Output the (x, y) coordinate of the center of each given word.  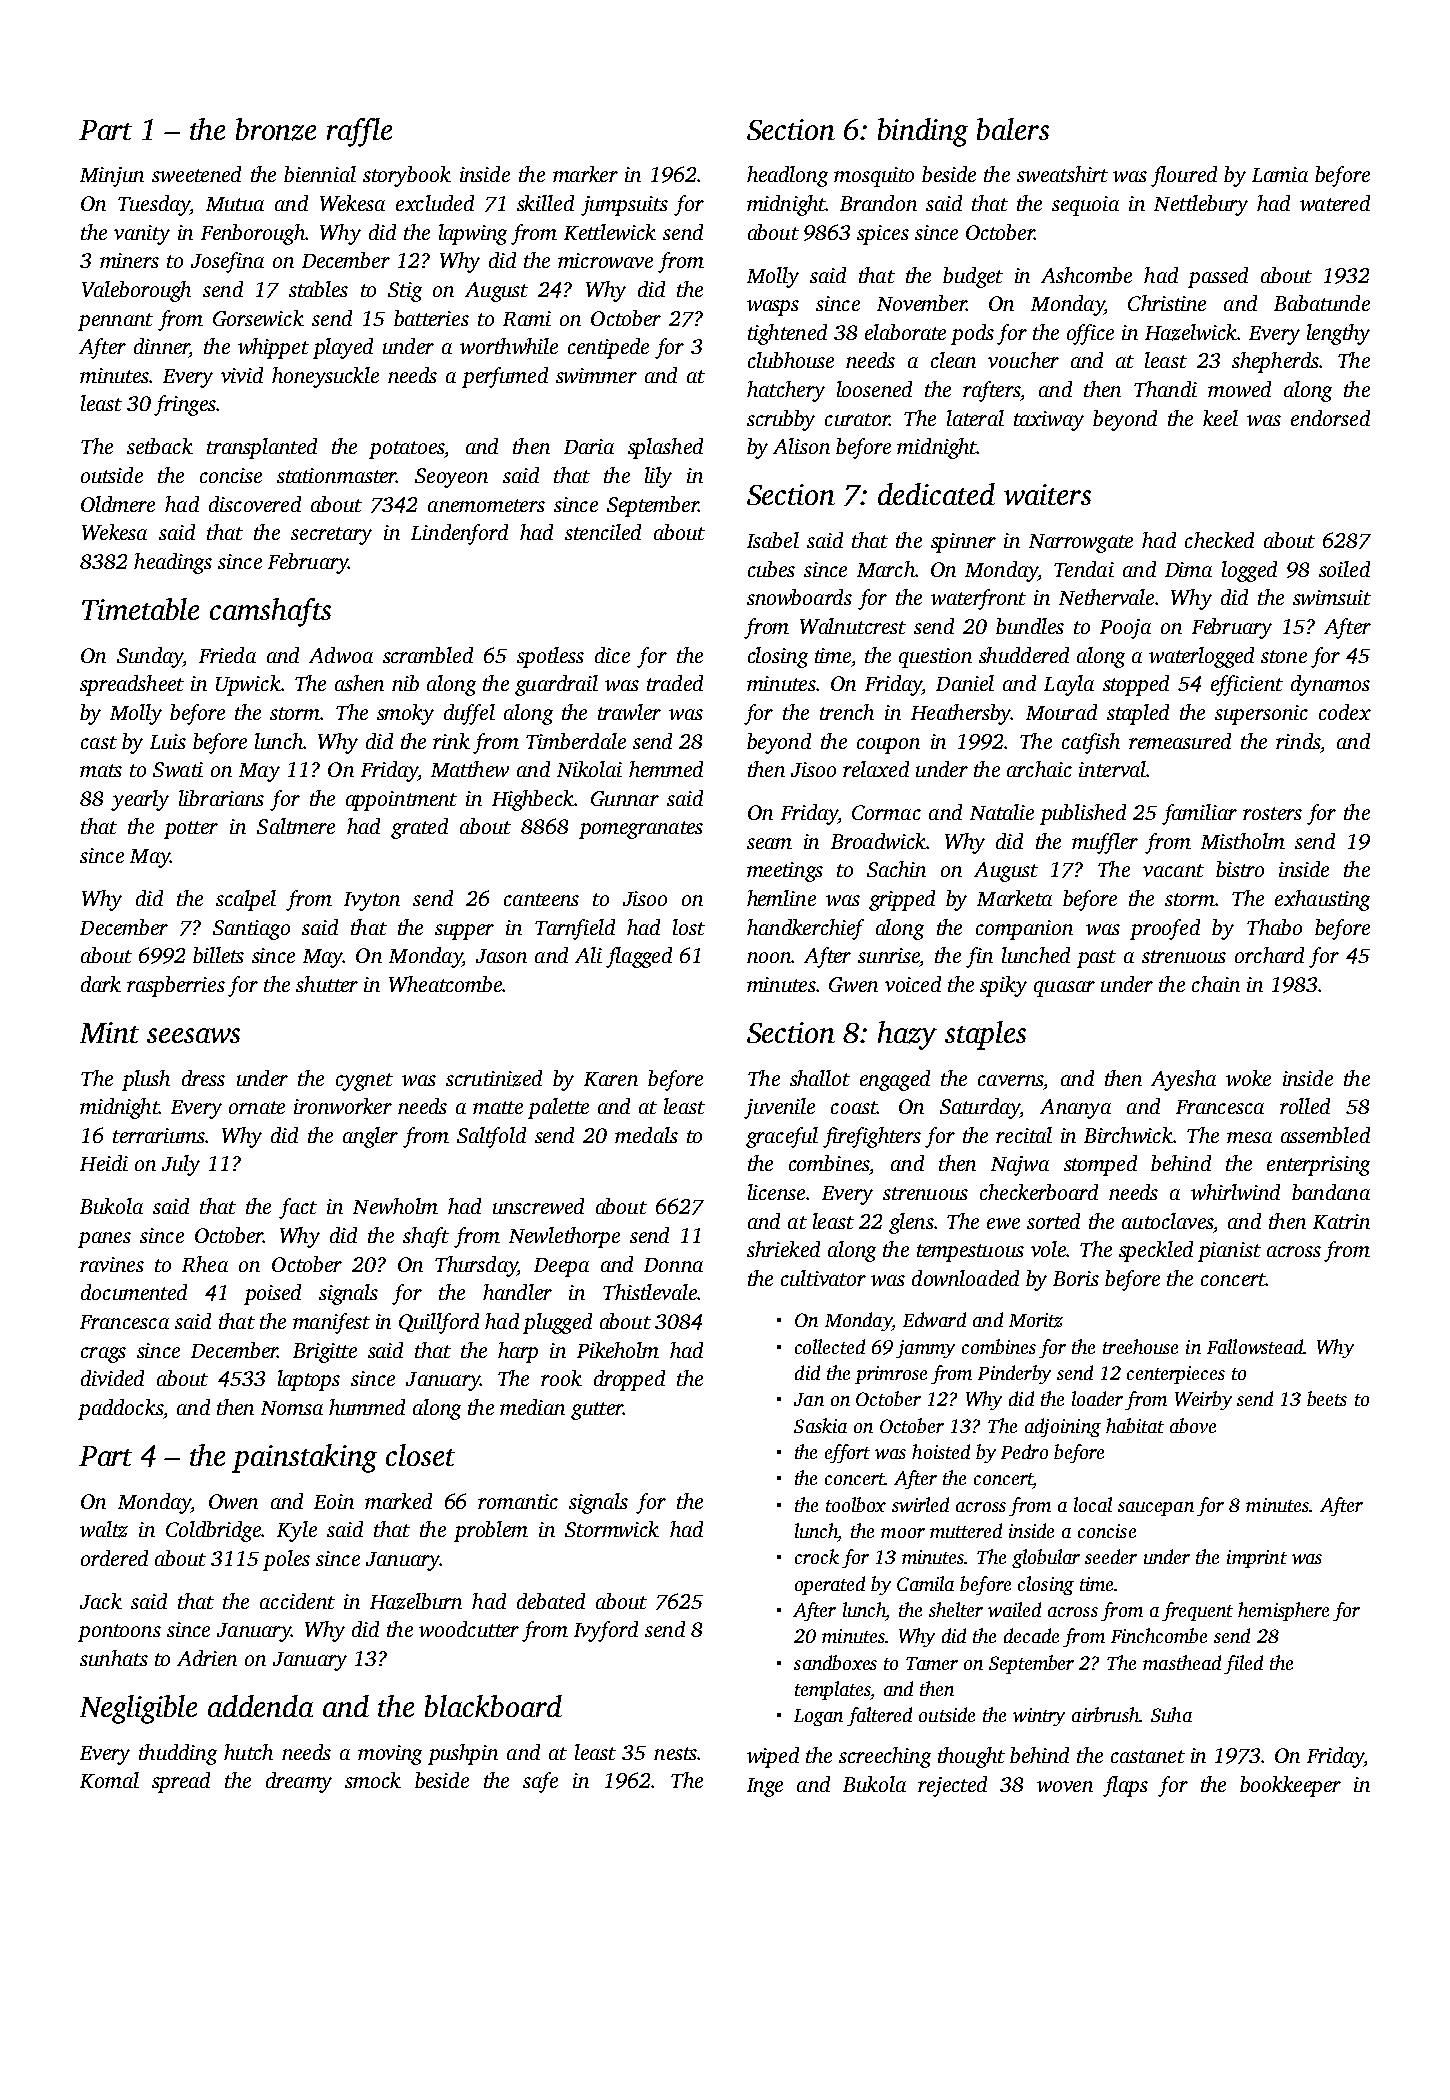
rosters (1272, 813)
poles (286, 1560)
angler (370, 1137)
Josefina (227, 262)
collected (830, 1346)
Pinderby (1014, 1374)
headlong (787, 176)
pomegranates (641, 830)
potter (191, 830)
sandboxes (835, 1662)
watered (1335, 203)
